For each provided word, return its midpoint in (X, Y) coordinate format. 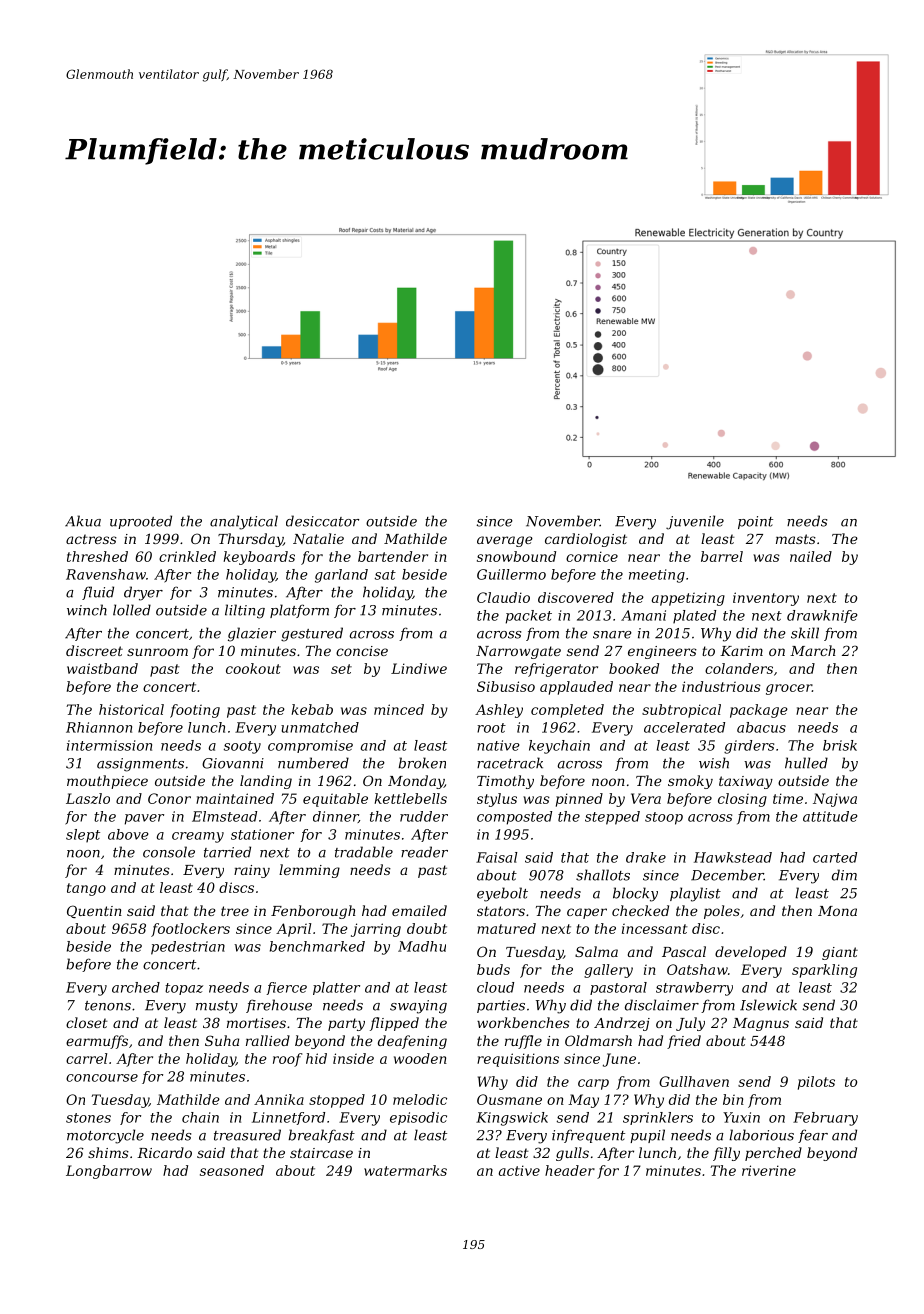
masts (796, 539)
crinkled (187, 556)
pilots (816, 1083)
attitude (830, 816)
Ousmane (509, 1099)
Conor (169, 798)
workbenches (523, 1022)
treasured (247, 1135)
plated (694, 616)
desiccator (322, 521)
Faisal (497, 857)
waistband (102, 668)
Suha (222, 1040)
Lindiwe (419, 668)
